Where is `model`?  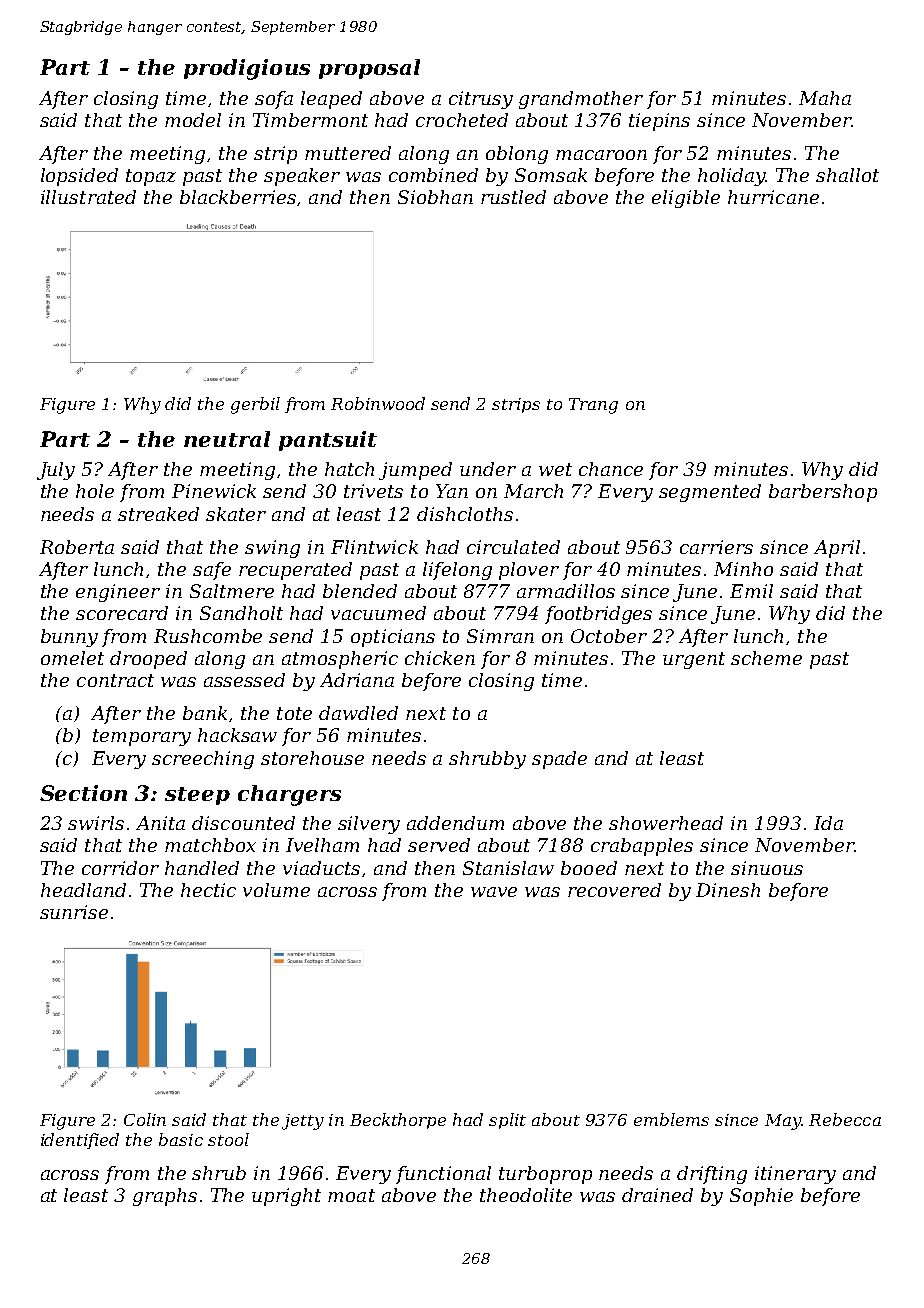
model is located at coordinates (193, 120).
